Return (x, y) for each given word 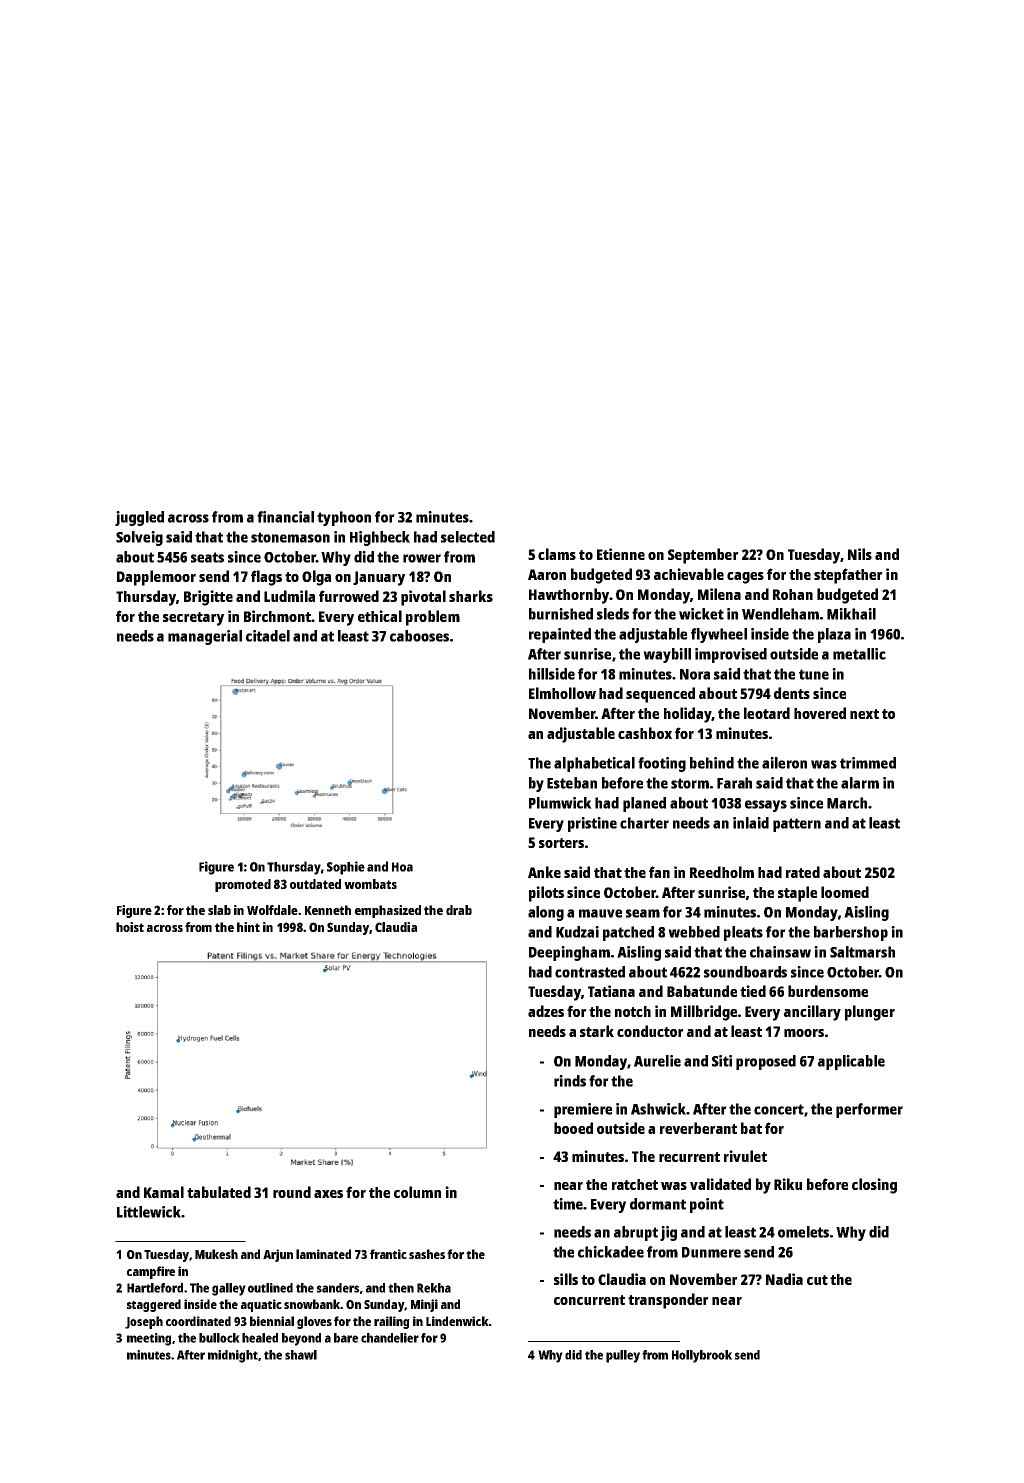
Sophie (346, 868)
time (568, 1204)
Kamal (164, 1192)
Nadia (784, 1279)
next (864, 714)
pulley (623, 1356)
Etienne (621, 554)
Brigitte (208, 598)
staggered (154, 1305)
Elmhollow (562, 693)
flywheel (719, 635)
